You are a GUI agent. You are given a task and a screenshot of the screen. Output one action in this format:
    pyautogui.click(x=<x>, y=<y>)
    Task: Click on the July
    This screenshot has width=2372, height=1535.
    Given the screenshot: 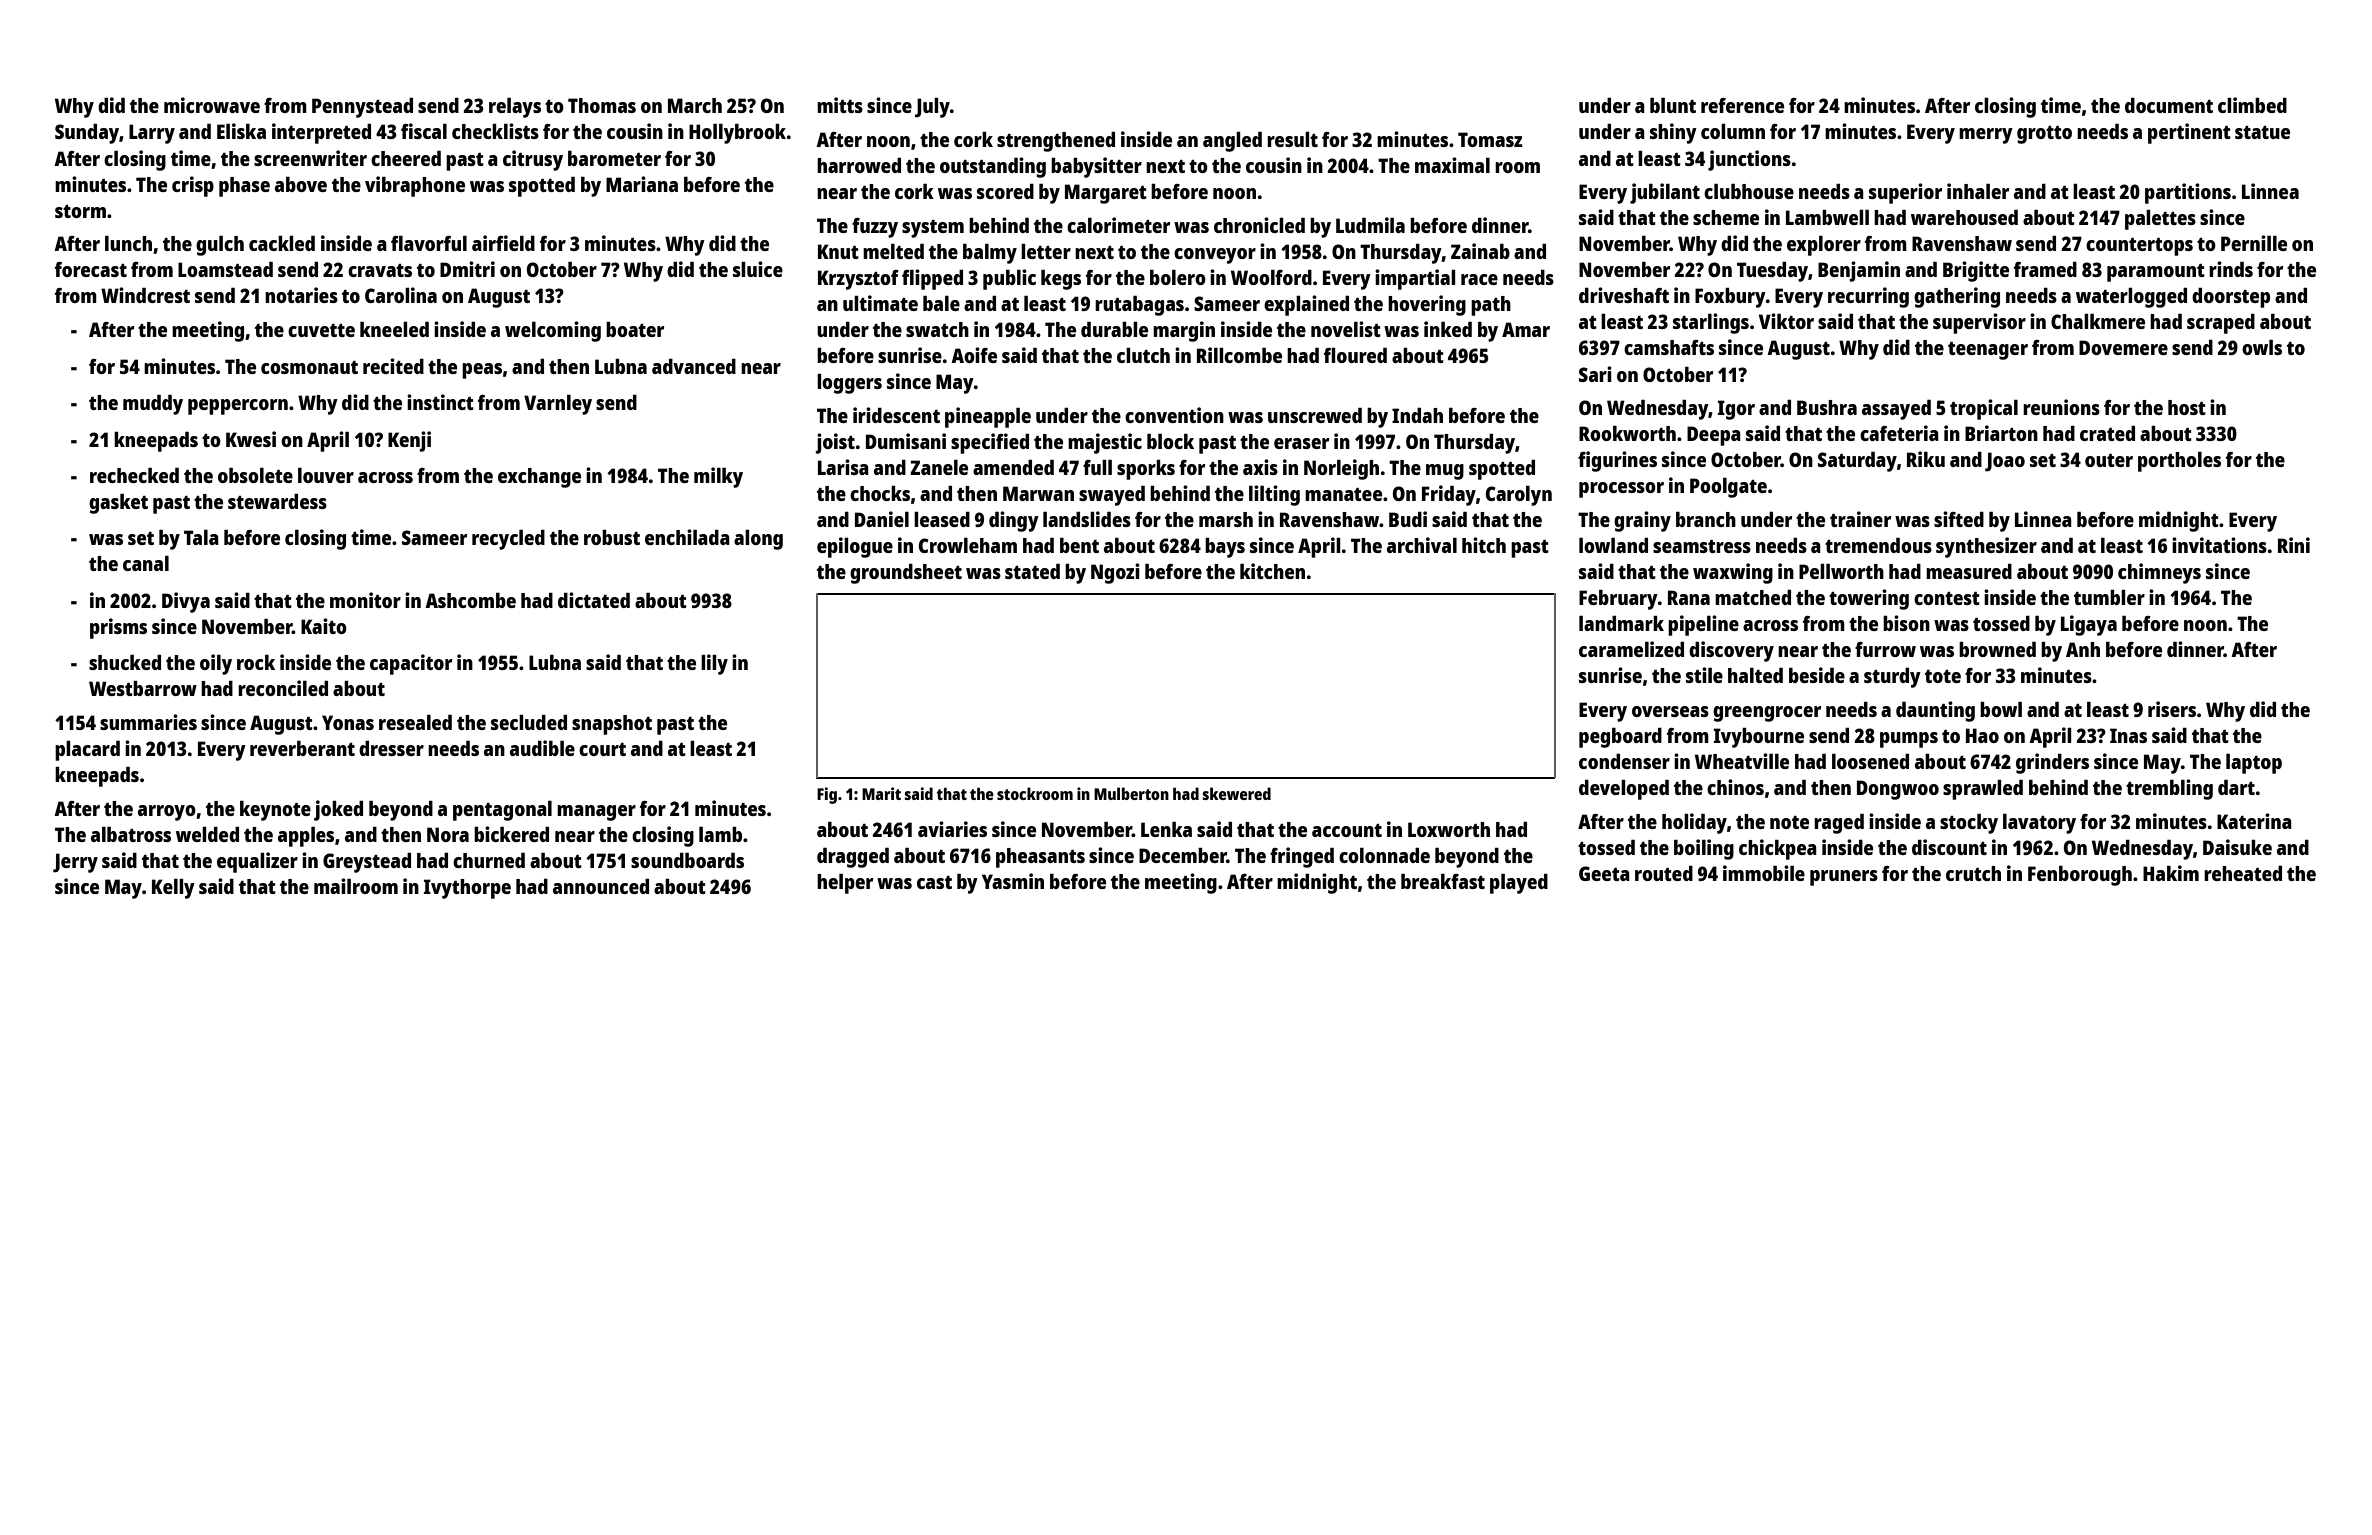 What is the action you would take?
    pyautogui.click(x=932, y=108)
